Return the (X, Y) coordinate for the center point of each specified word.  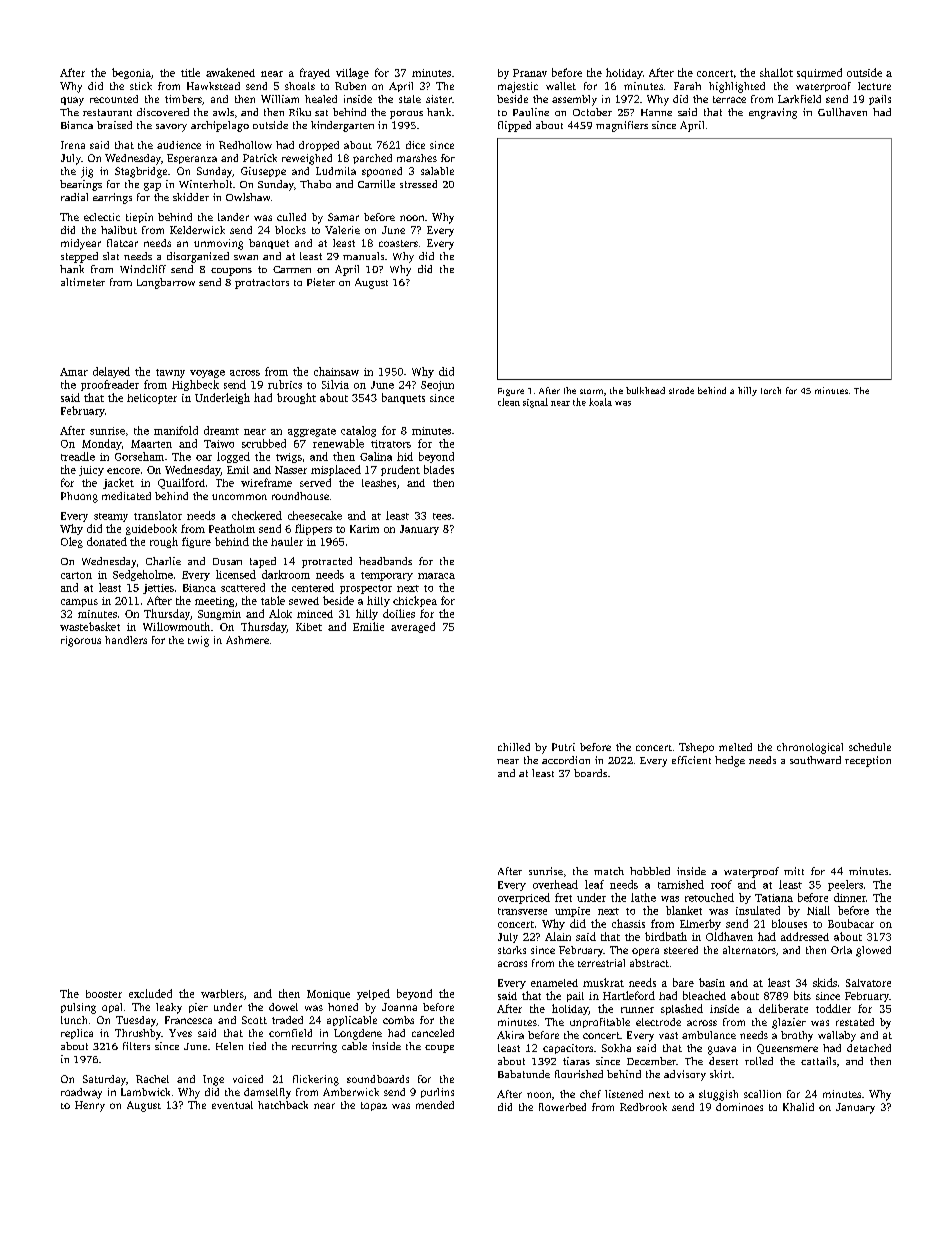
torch (771, 390)
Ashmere (247, 640)
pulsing (78, 1008)
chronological (810, 748)
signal (535, 403)
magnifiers (622, 126)
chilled (514, 747)
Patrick (260, 158)
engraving (773, 113)
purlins (437, 1093)
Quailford (181, 483)
